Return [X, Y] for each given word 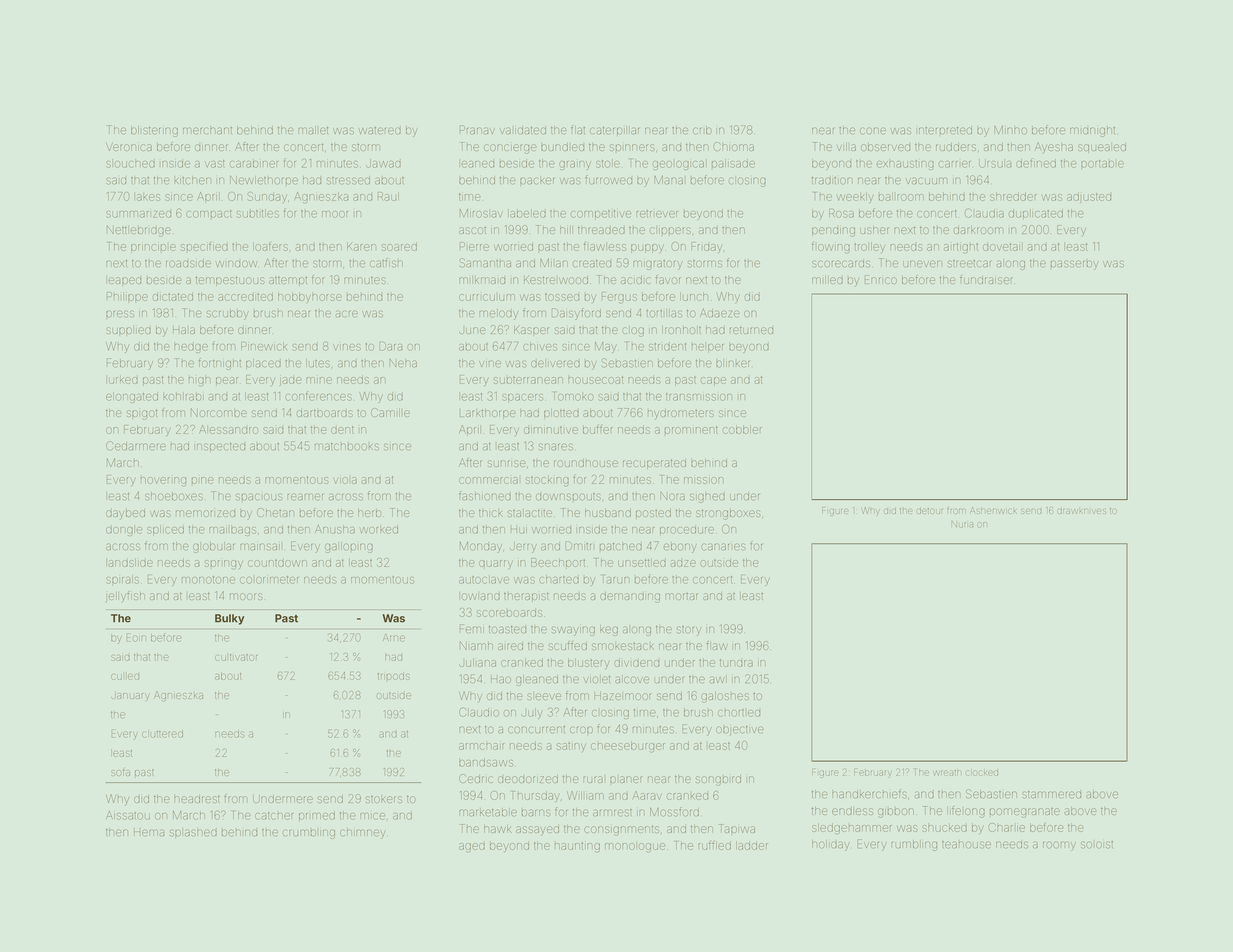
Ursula [995, 163]
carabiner [254, 163]
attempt [288, 281]
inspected [221, 447]
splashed [193, 832]
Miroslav [481, 213]
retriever [657, 214]
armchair [481, 746]
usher [874, 230]
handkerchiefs [869, 794]
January [130, 696]
